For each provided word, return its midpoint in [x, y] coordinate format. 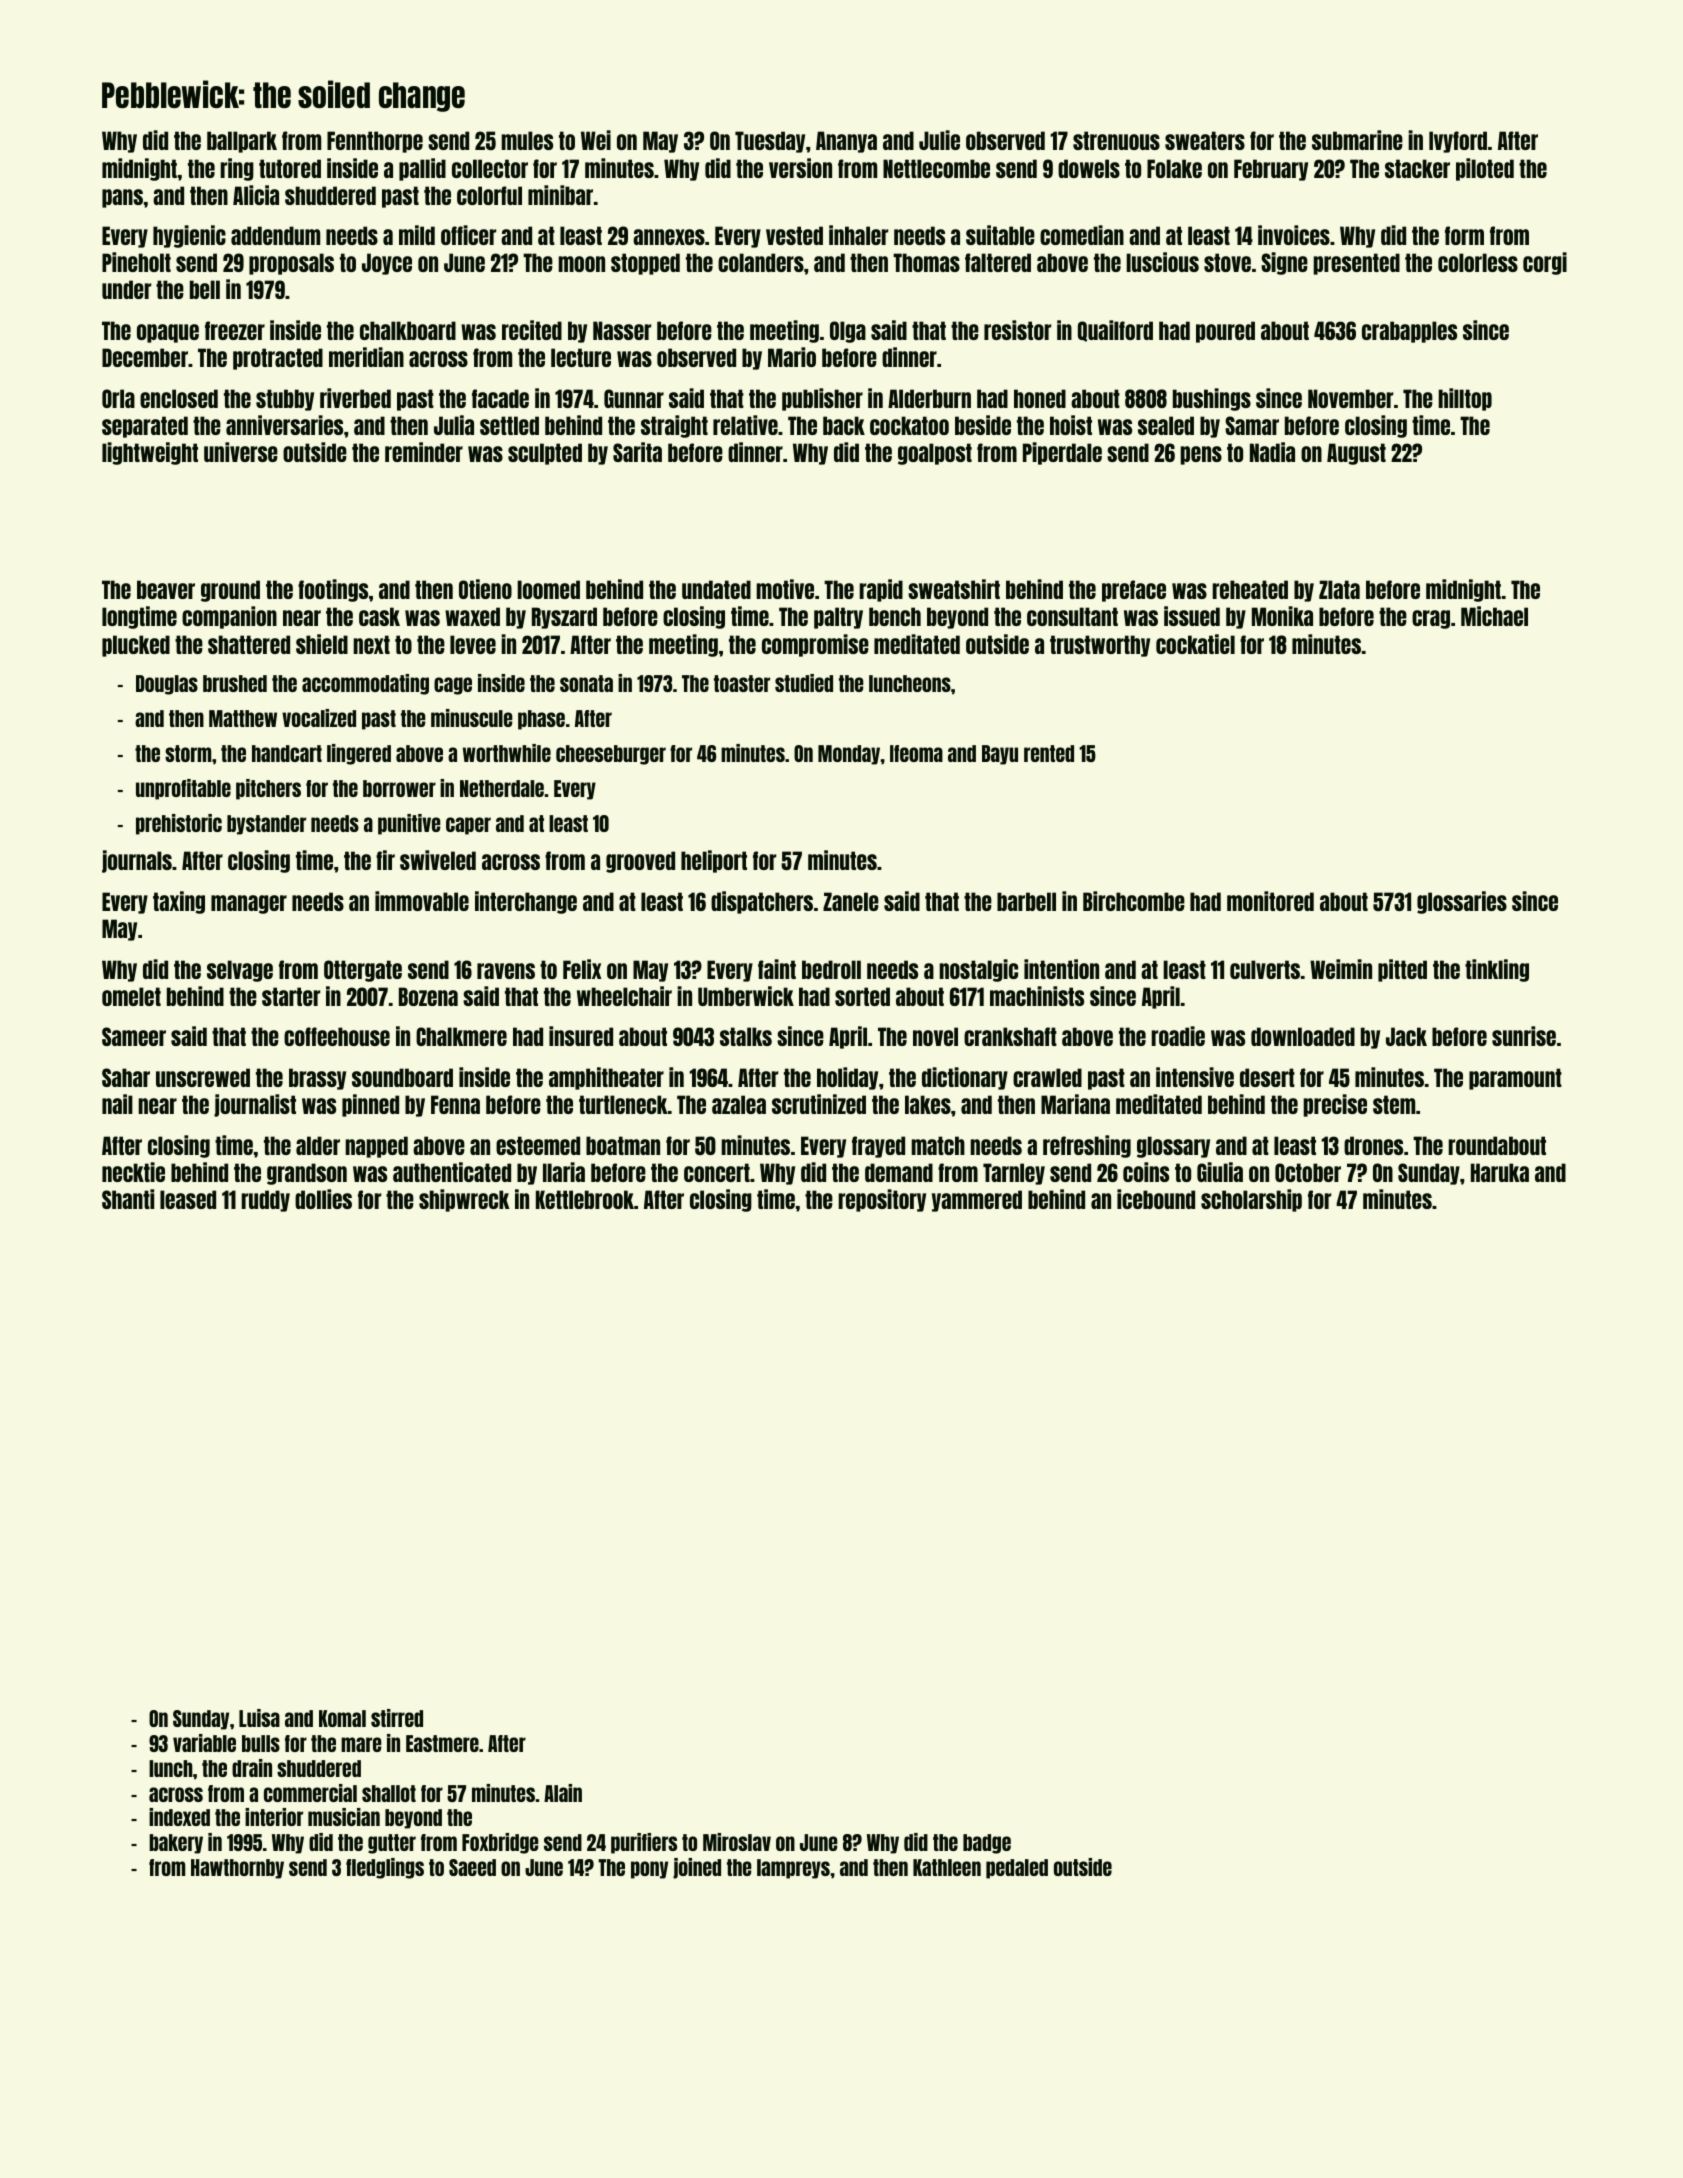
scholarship [1251, 1200]
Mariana [1075, 1104]
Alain [563, 1793]
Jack [1406, 1036]
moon [581, 264]
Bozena [428, 996]
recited [532, 330]
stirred [397, 1718]
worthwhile [507, 753]
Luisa [259, 1718]
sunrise [1524, 1036]
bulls [261, 1743]
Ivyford [1458, 142]
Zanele [851, 901]
